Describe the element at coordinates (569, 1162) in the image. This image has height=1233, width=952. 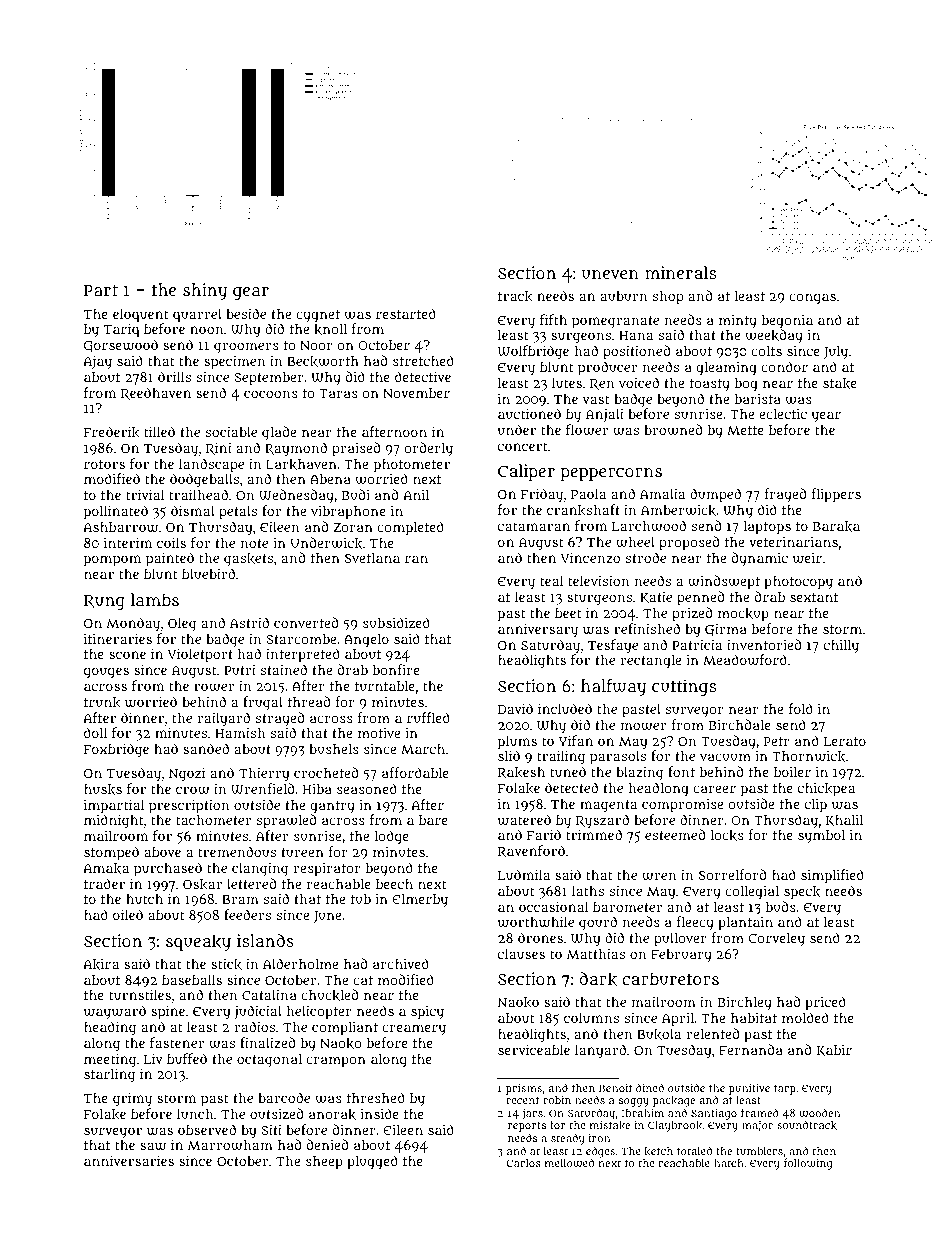
I see `mellowed` at that location.
